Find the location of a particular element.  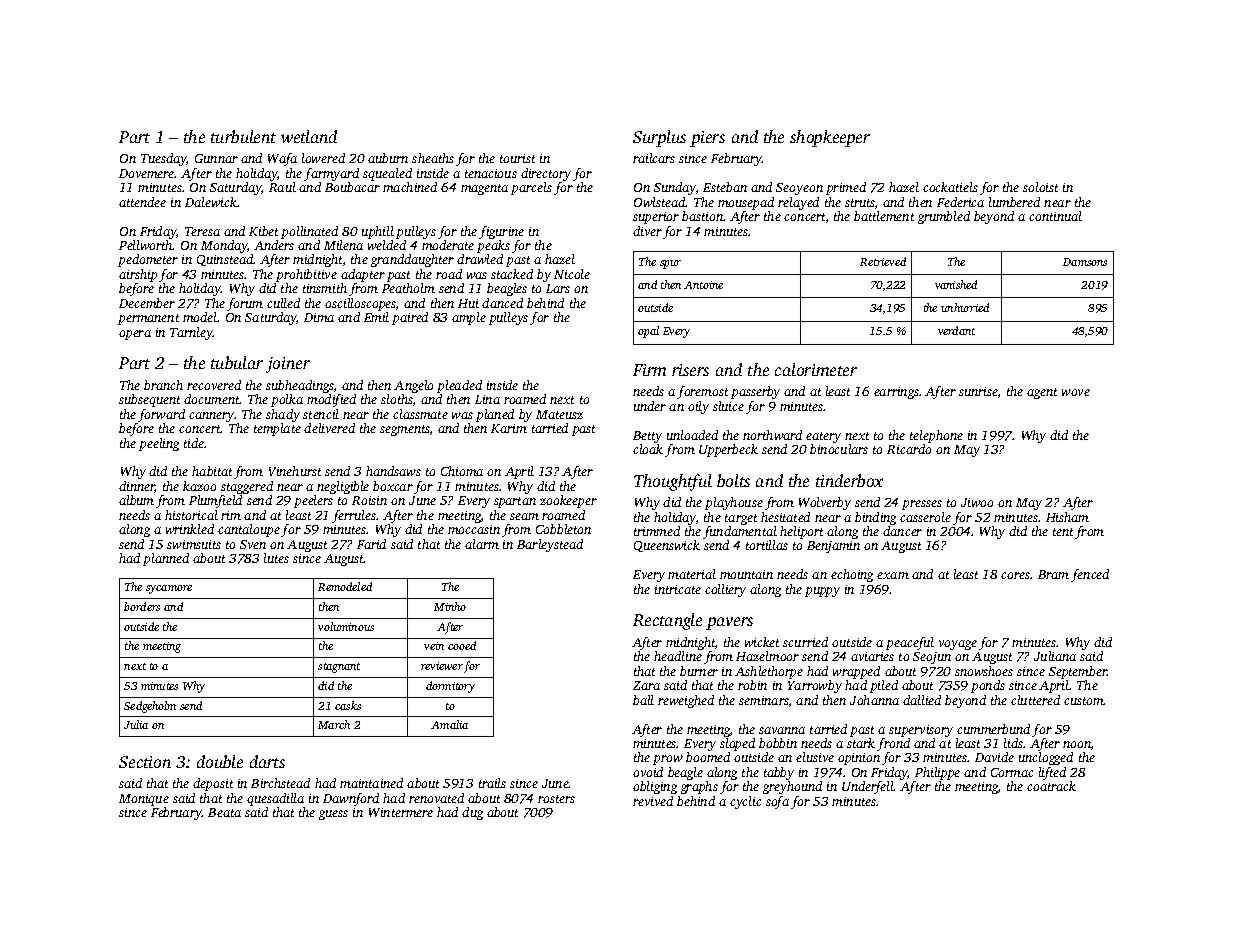

piers is located at coordinates (707, 139).
